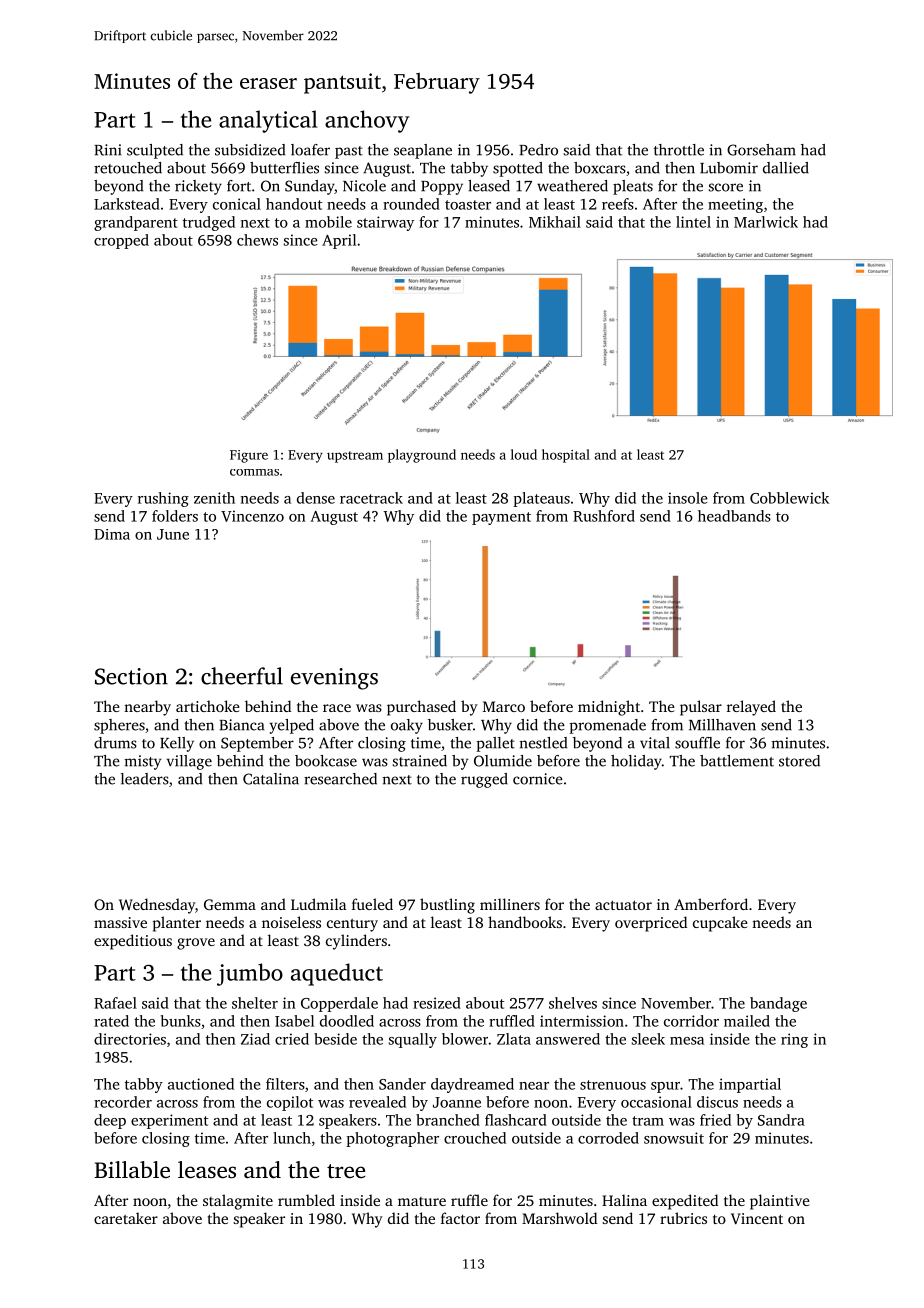  Describe the element at coordinates (683, 1218) in the screenshot. I see `rubrics` at that location.
